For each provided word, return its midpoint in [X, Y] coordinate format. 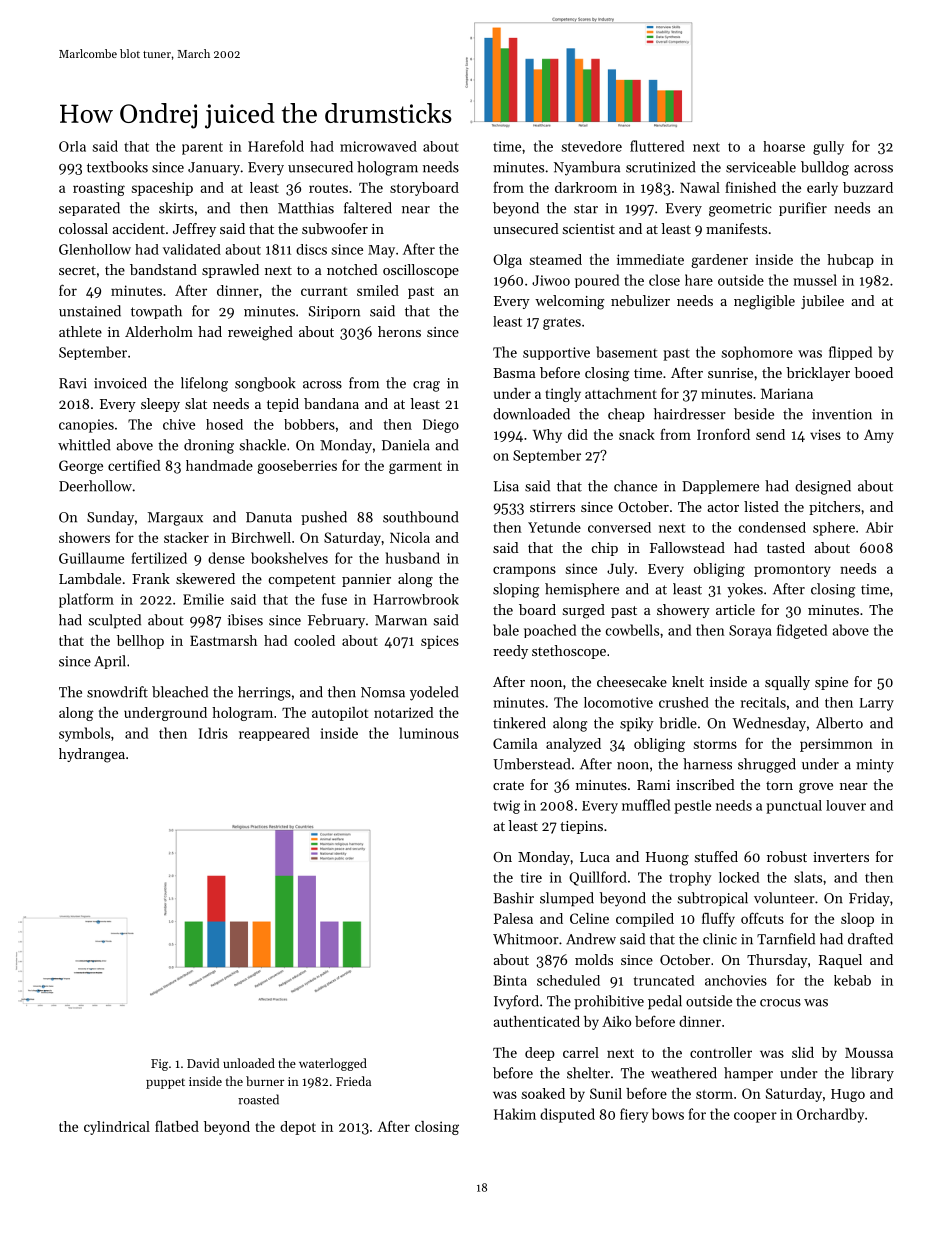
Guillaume [91, 558]
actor [723, 507]
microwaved [378, 146]
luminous [429, 733]
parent [202, 148]
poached [550, 631]
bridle [678, 723]
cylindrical [117, 1128]
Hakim [515, 1114]
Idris [213, 733]
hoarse [784, 146]
